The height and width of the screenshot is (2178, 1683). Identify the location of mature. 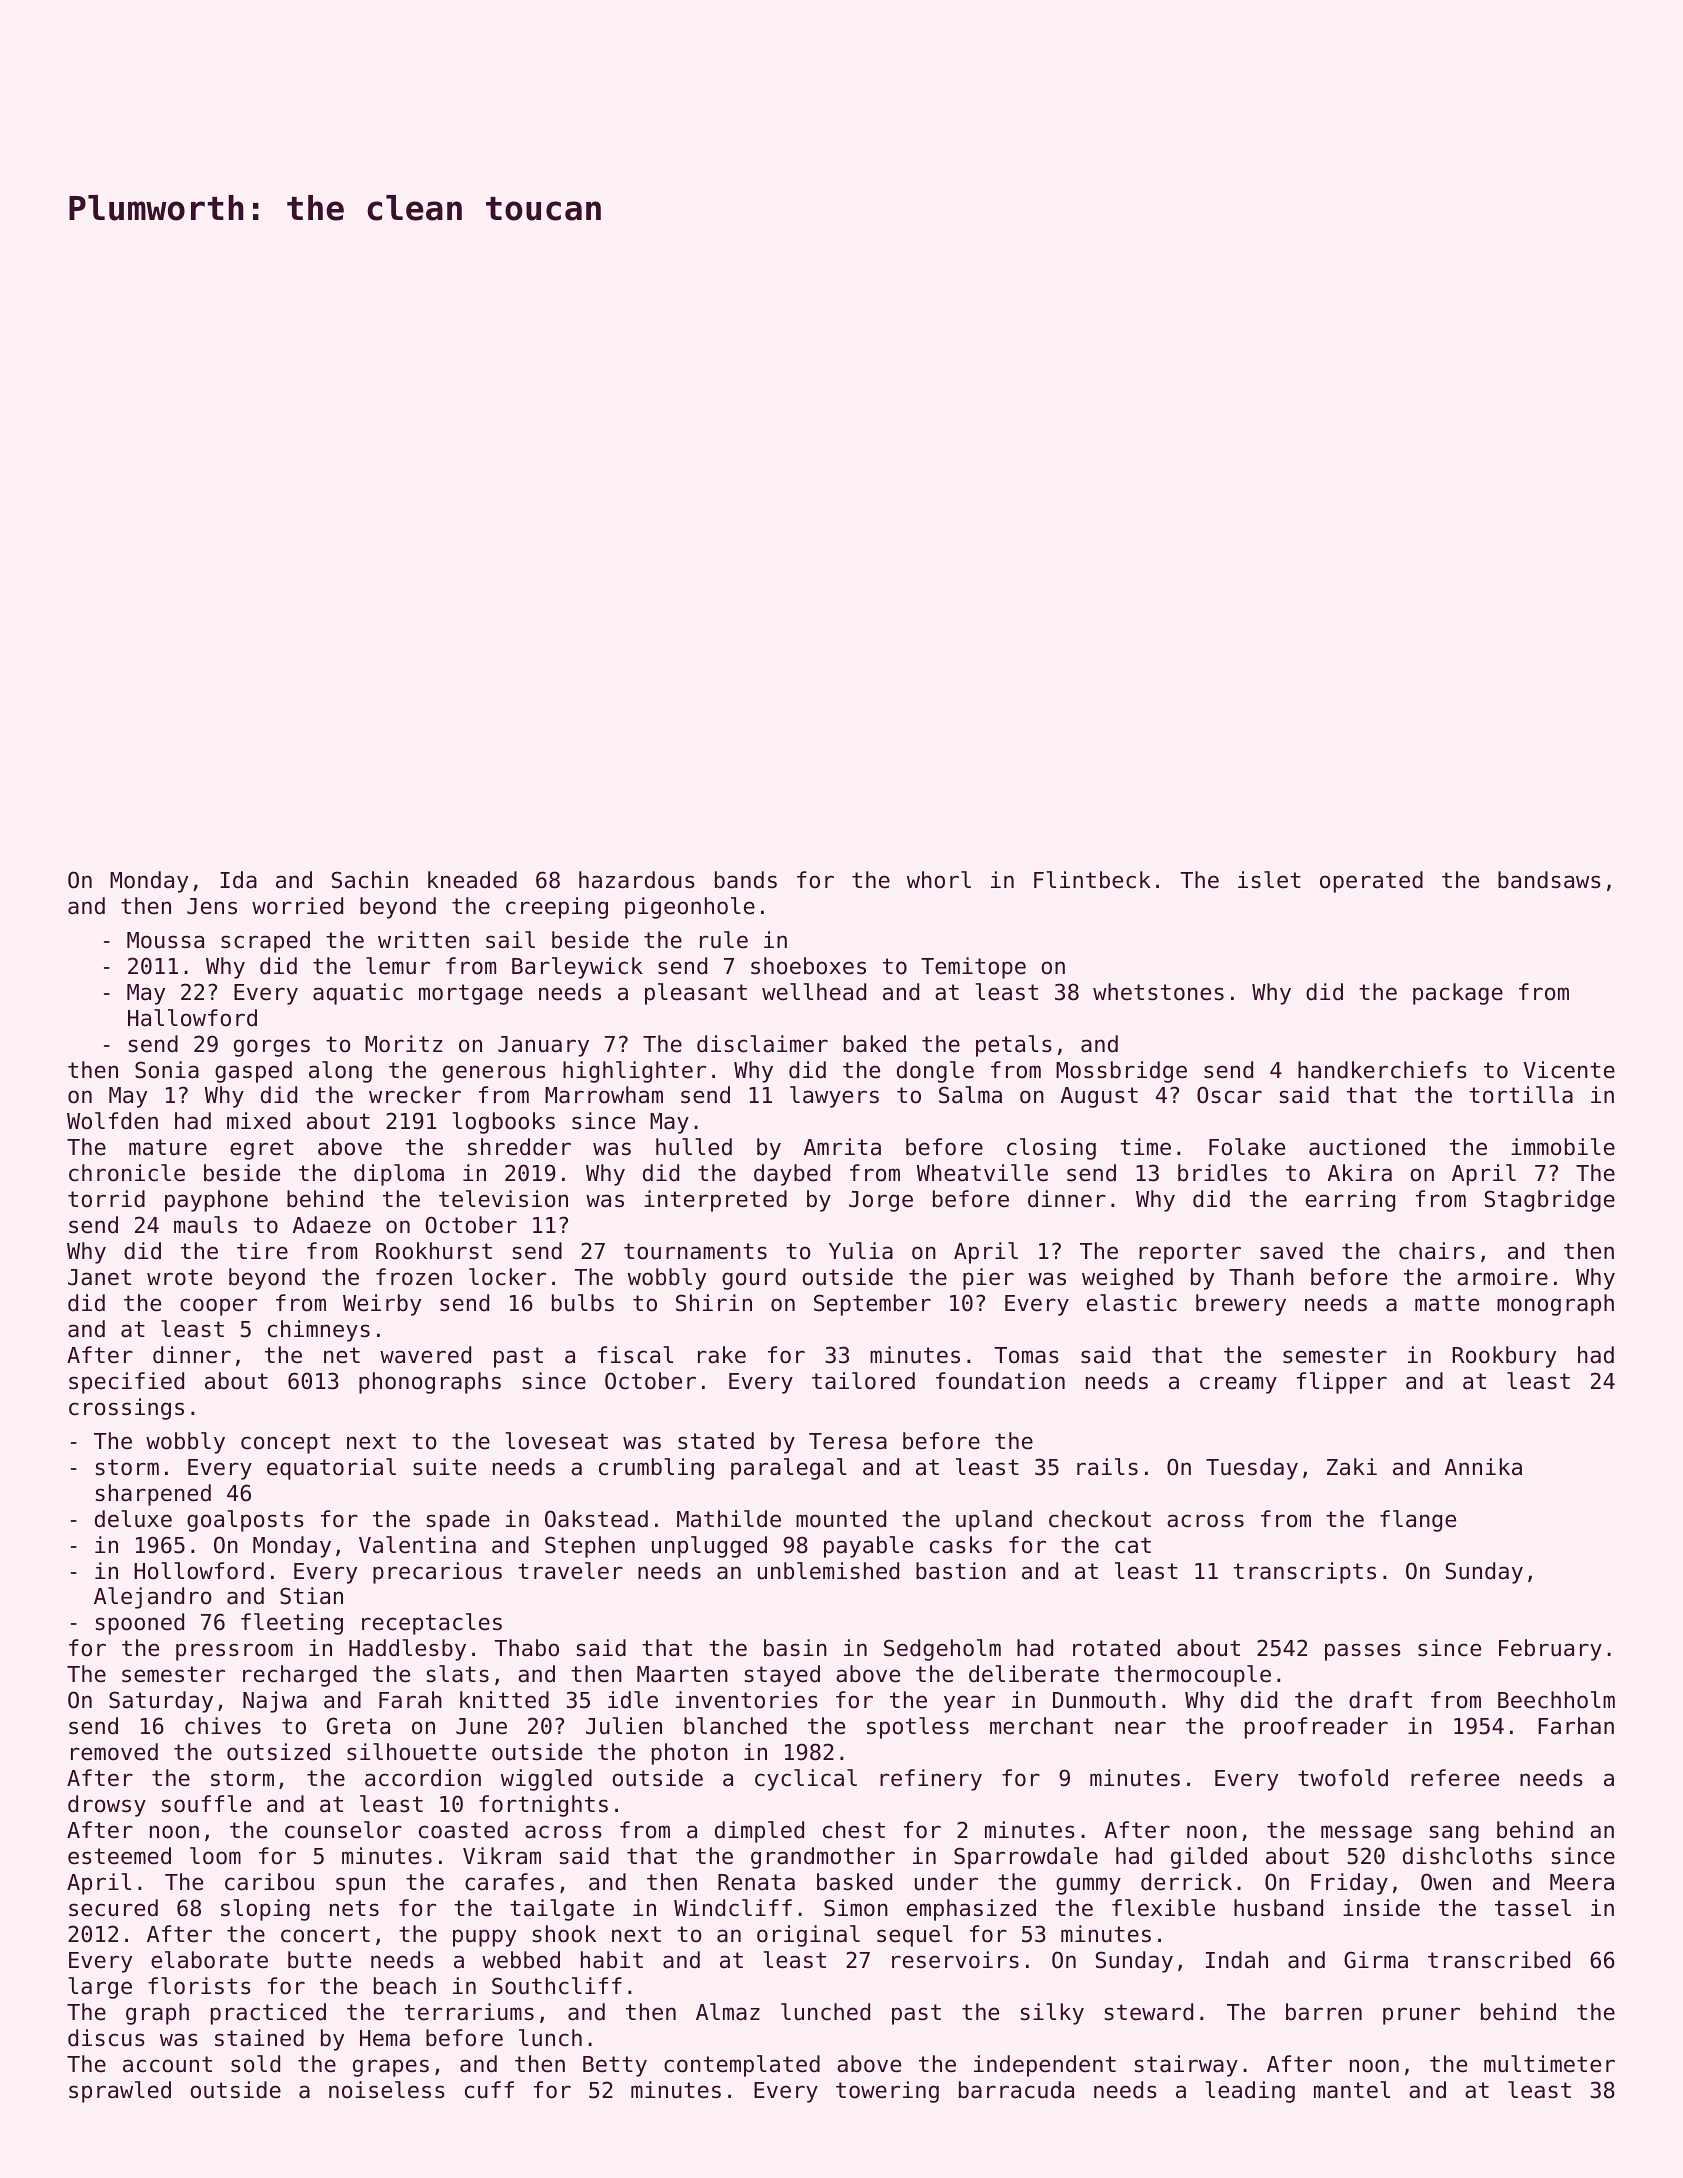
(168, 1147).
